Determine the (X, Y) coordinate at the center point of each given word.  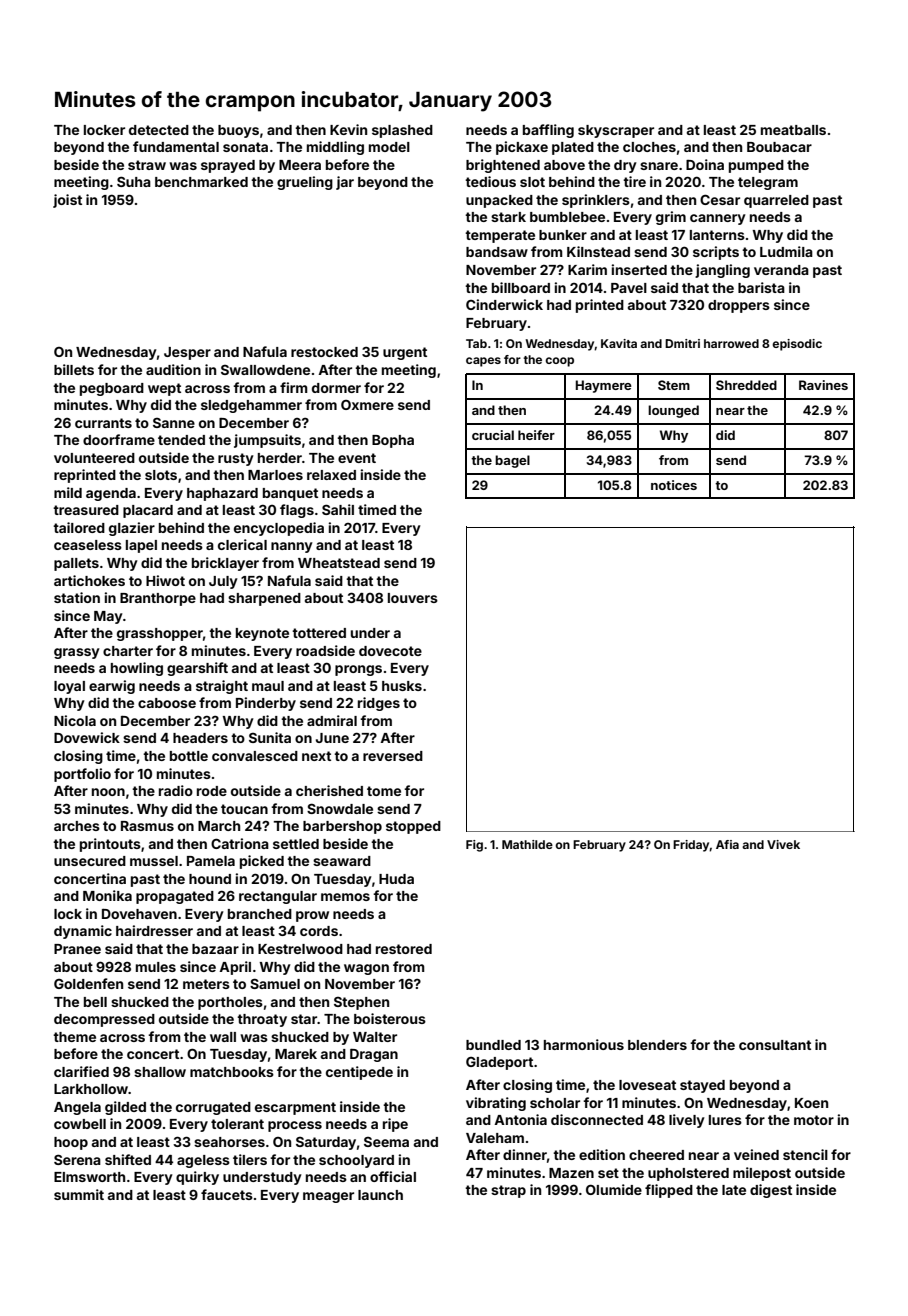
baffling (548, 131)
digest (771, 1191)
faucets (227, 1194)
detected (159, 130)
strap (508, 1191)
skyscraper (616, 131)
